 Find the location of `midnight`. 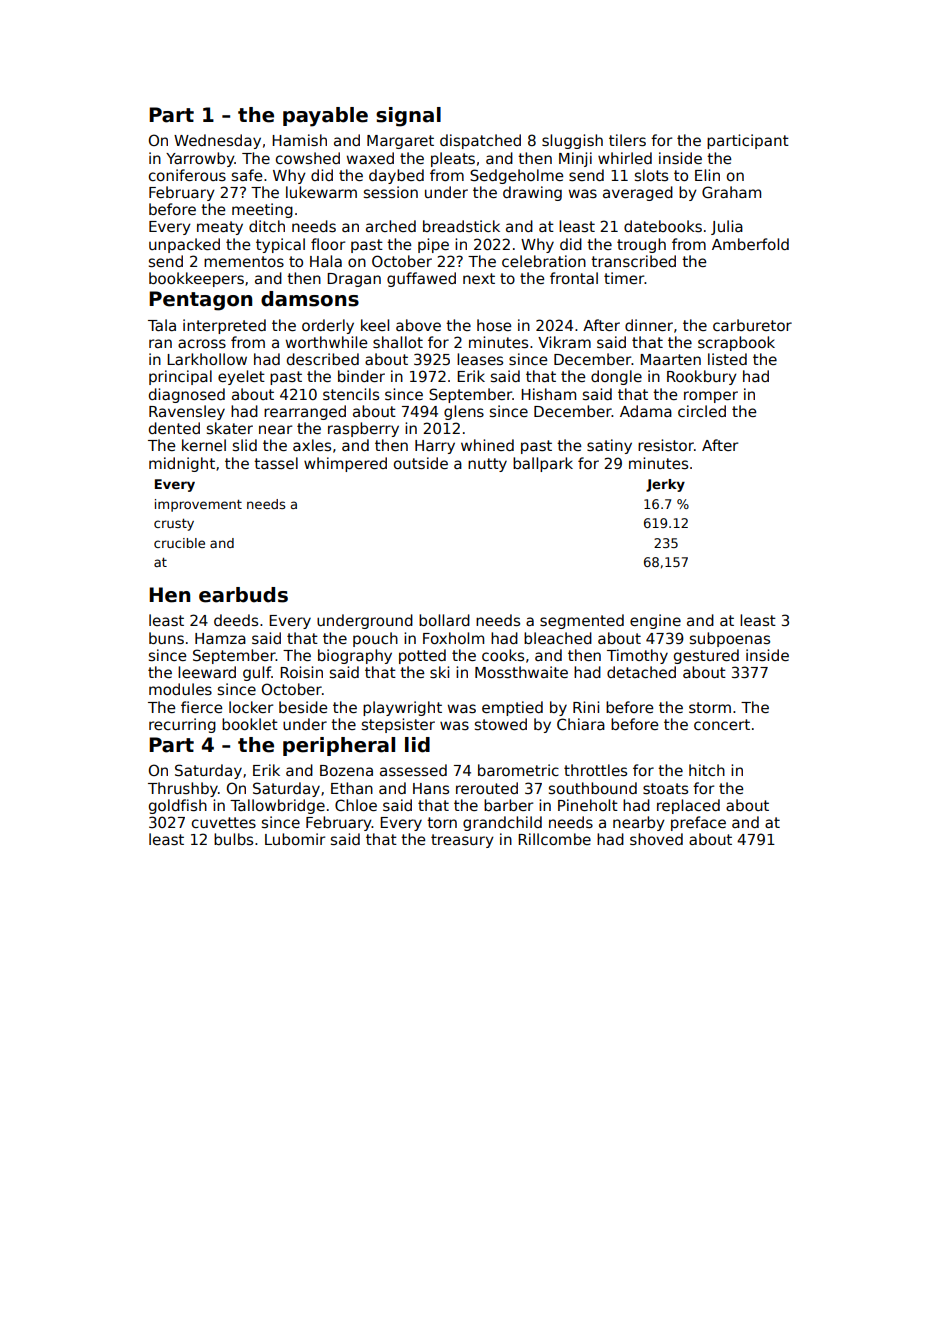

midnight is located at coordinates (182, 464).
